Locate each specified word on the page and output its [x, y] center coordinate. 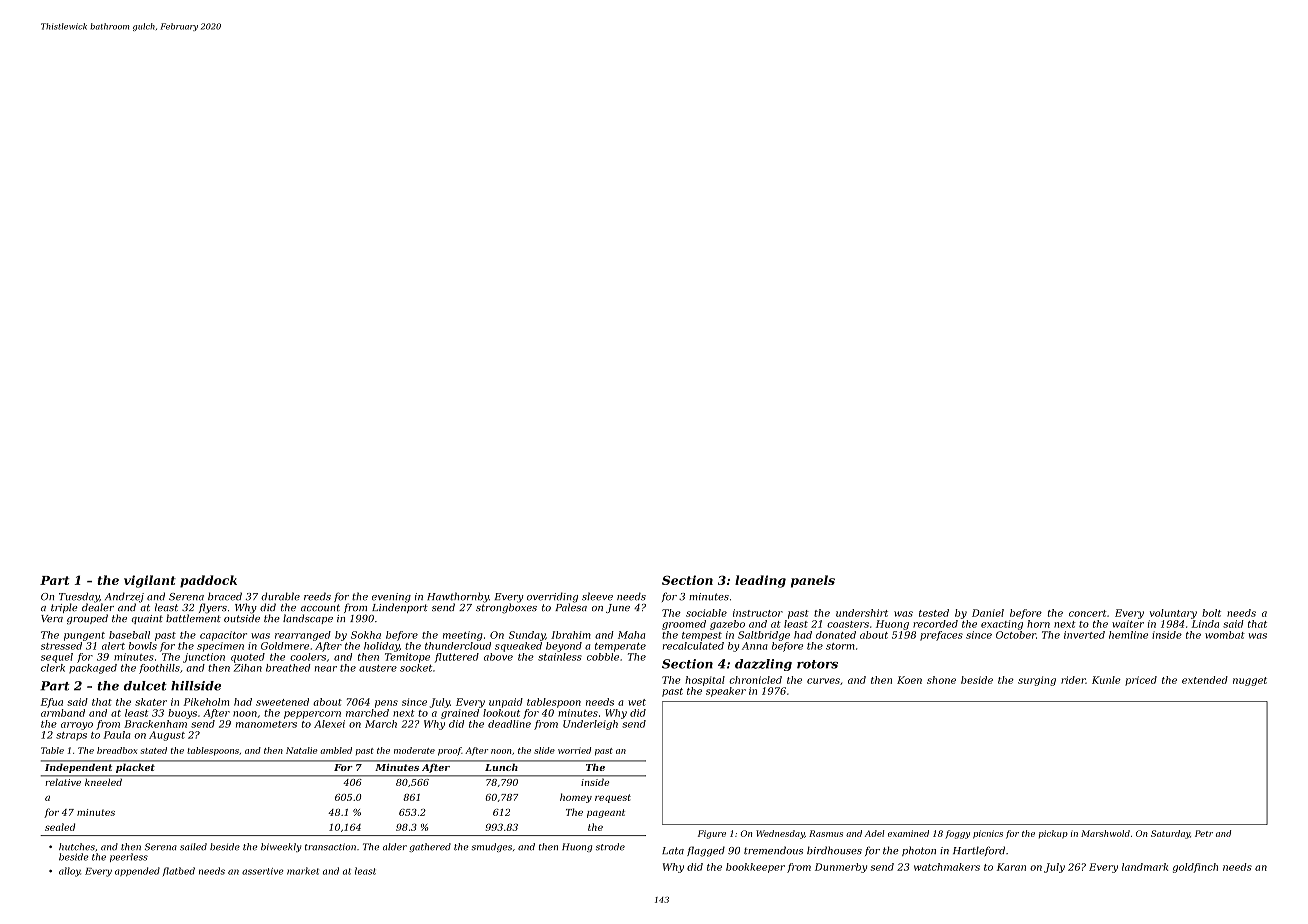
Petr [1204, 833]
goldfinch [1195, 868]
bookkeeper [755, 868]
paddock [208, 581]
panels [813, 581]
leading [760, 581]
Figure [712, 834]
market [303, 871]
